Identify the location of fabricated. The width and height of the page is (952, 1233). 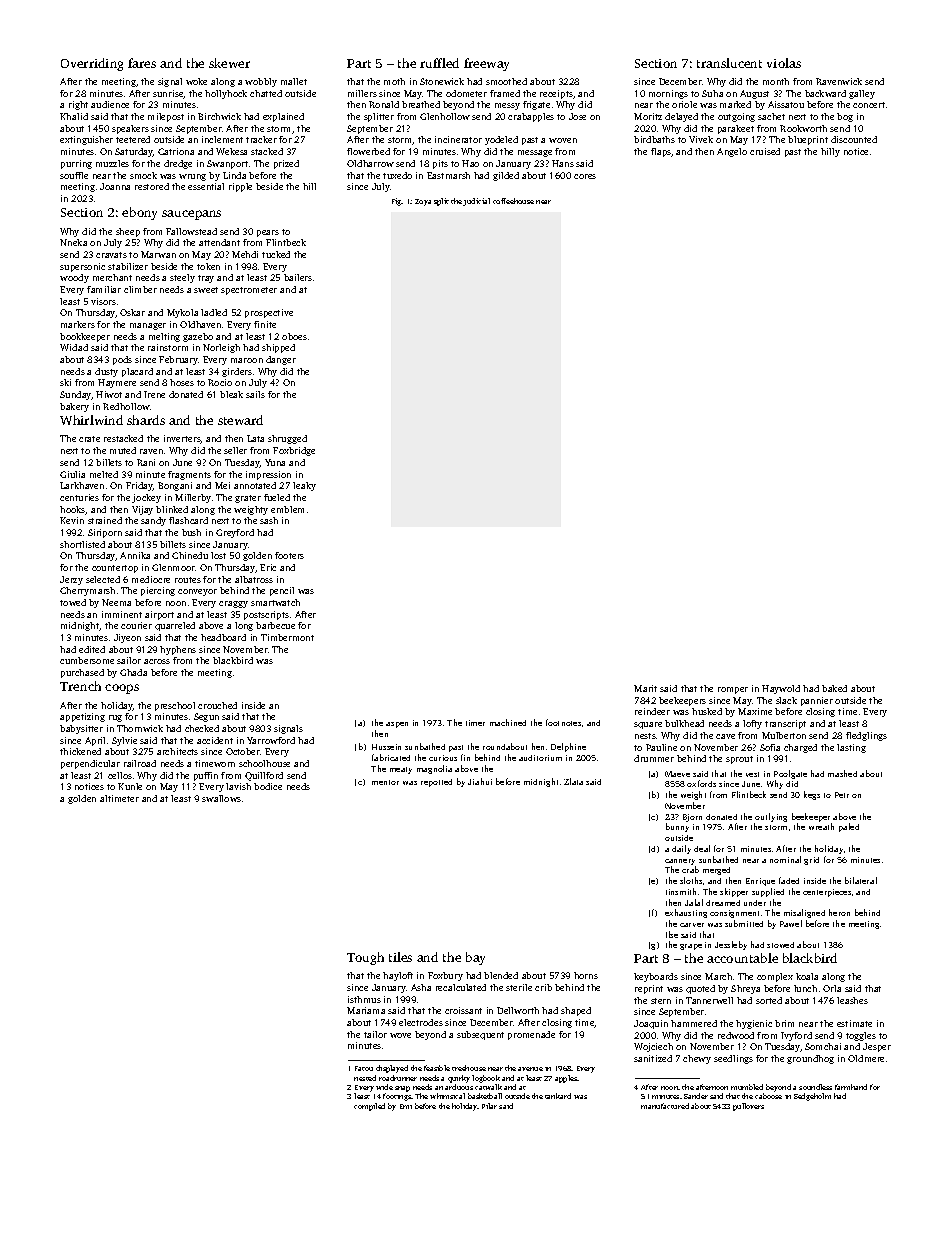
(391, 757).
